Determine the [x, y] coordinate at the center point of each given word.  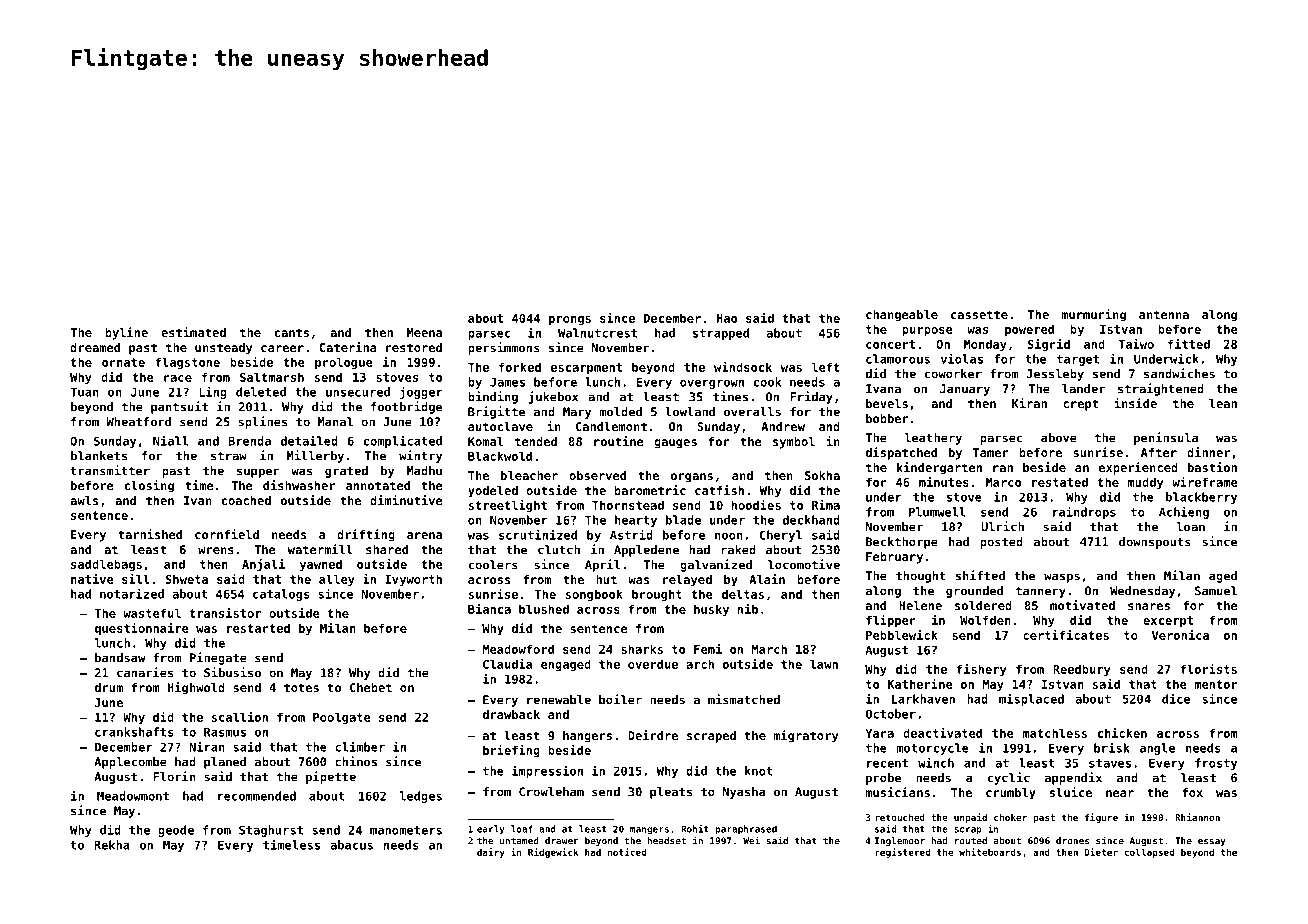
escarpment [586, 369]
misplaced [1031, 699]
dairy [491, 853]
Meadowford [518, 649]
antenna [1164, 314]
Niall [170, 440]
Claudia [508, 664]
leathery [933, 439]
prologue [344, 363]
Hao [727, 318]
